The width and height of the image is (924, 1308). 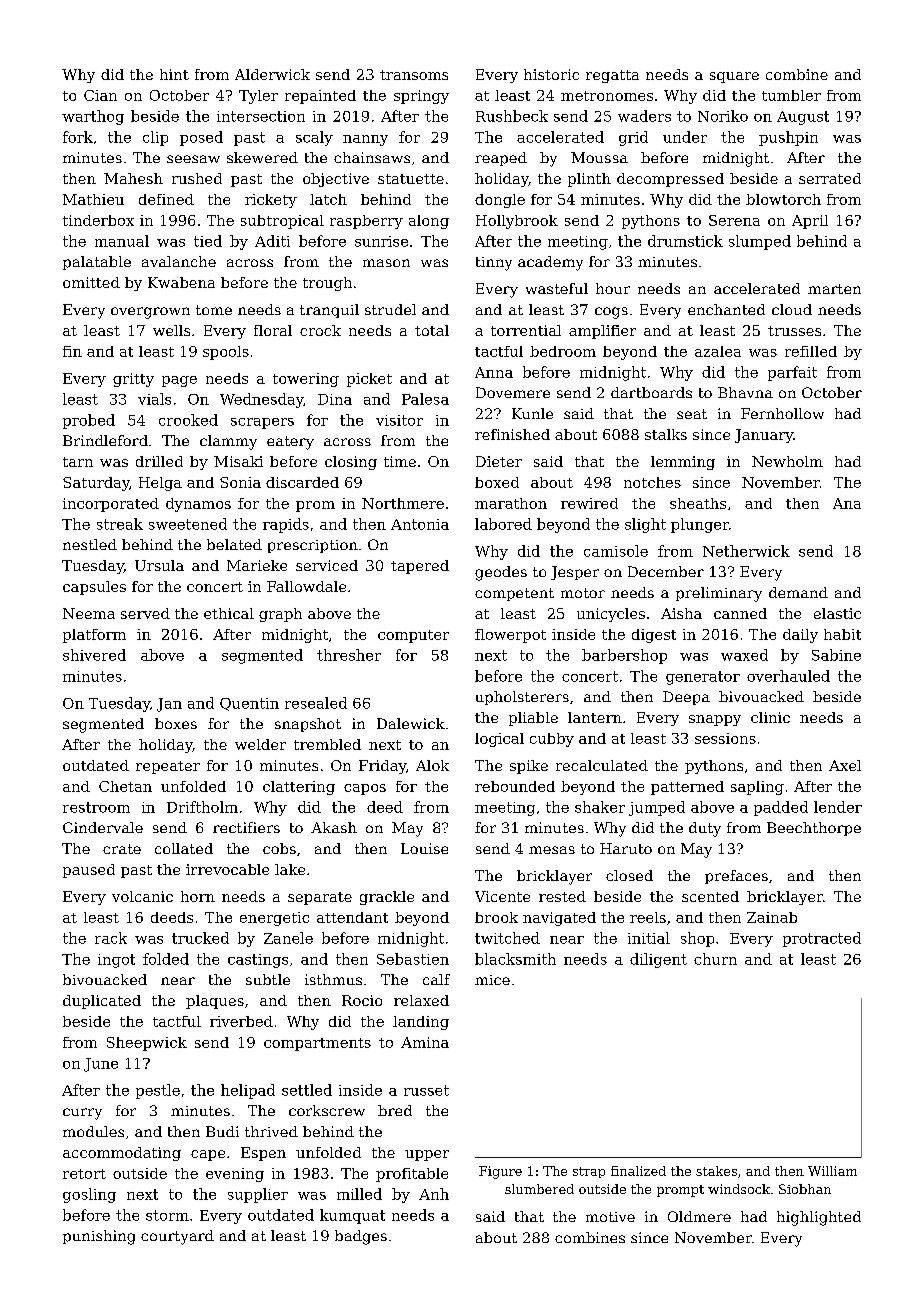 I want to click on Northmere, so click(x=403, y=503).
